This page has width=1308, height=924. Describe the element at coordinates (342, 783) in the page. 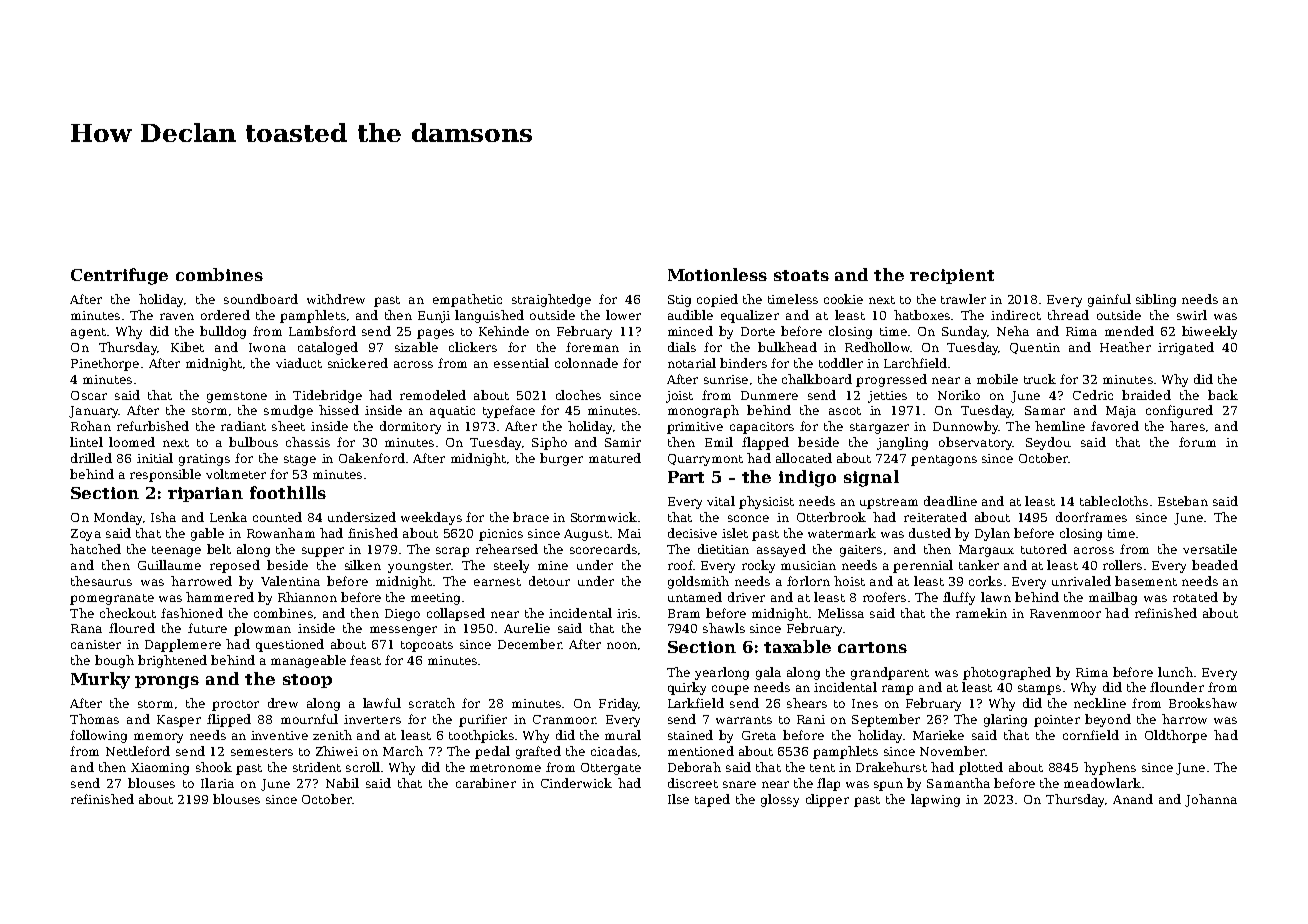

I see `Nabil` at that location.
